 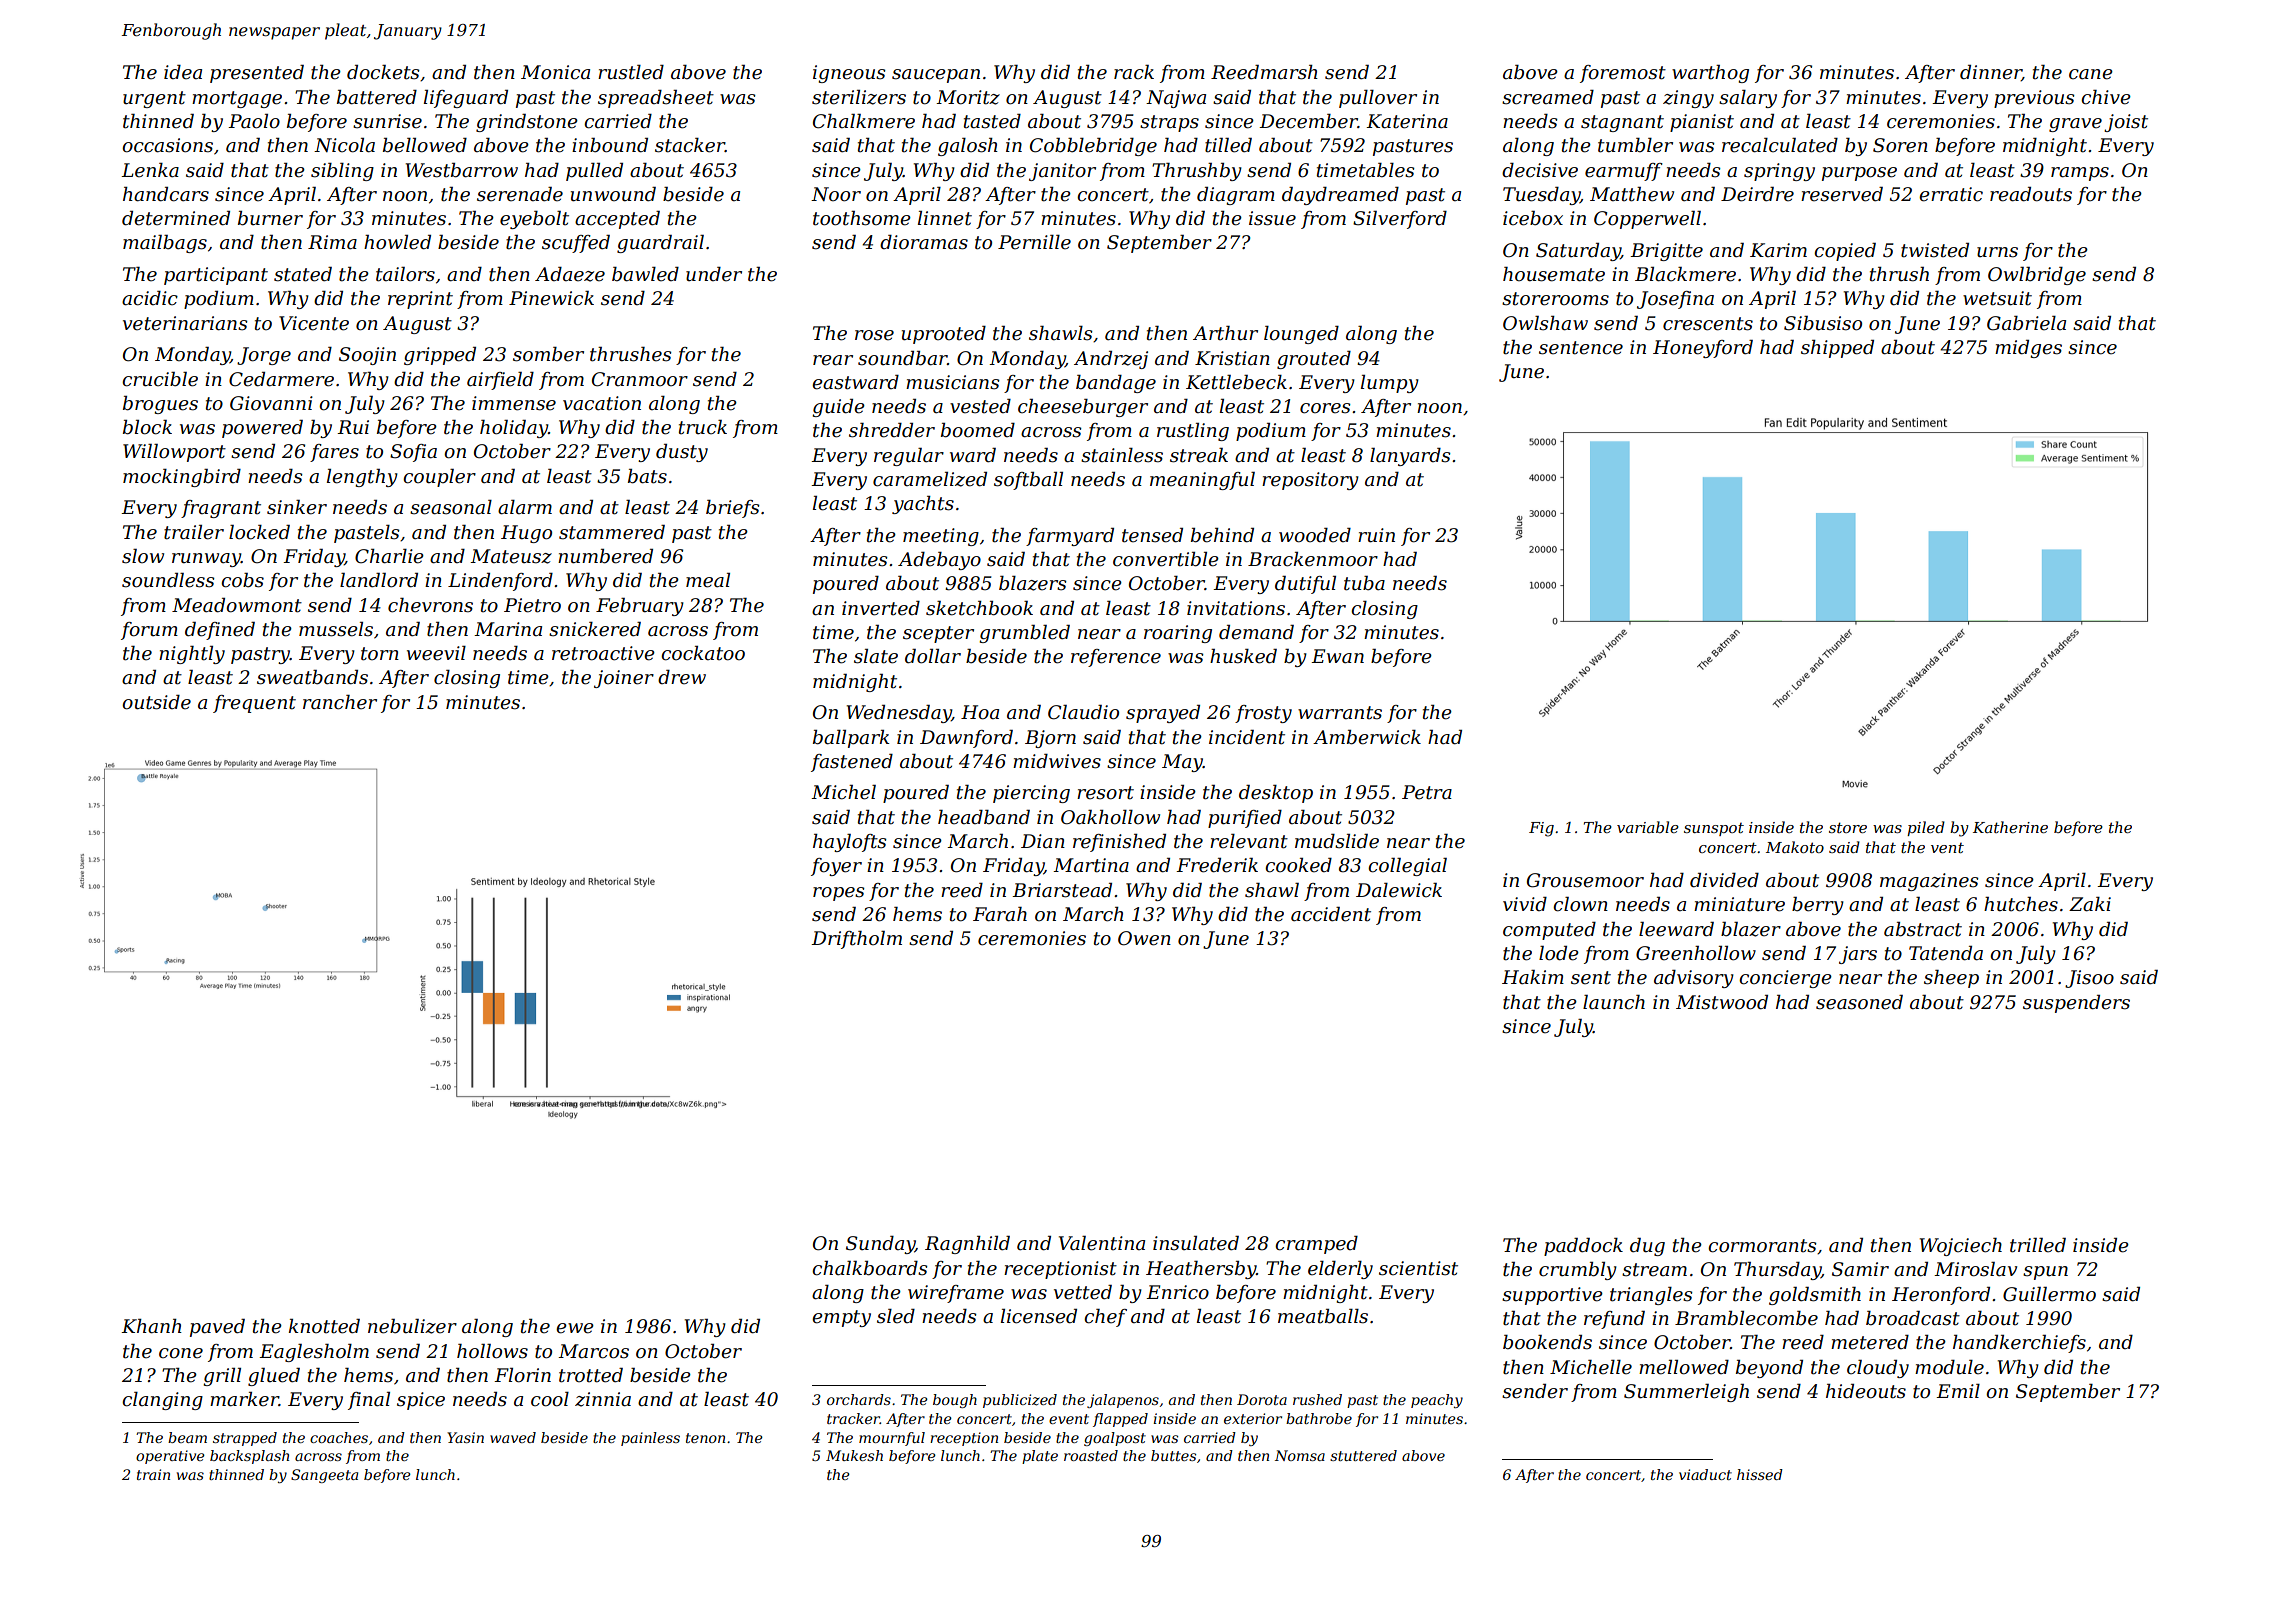 What do you see at coordinates (1823, 323) in the page?
I see `Sibusiso` at bounding box center [1823, 323].
